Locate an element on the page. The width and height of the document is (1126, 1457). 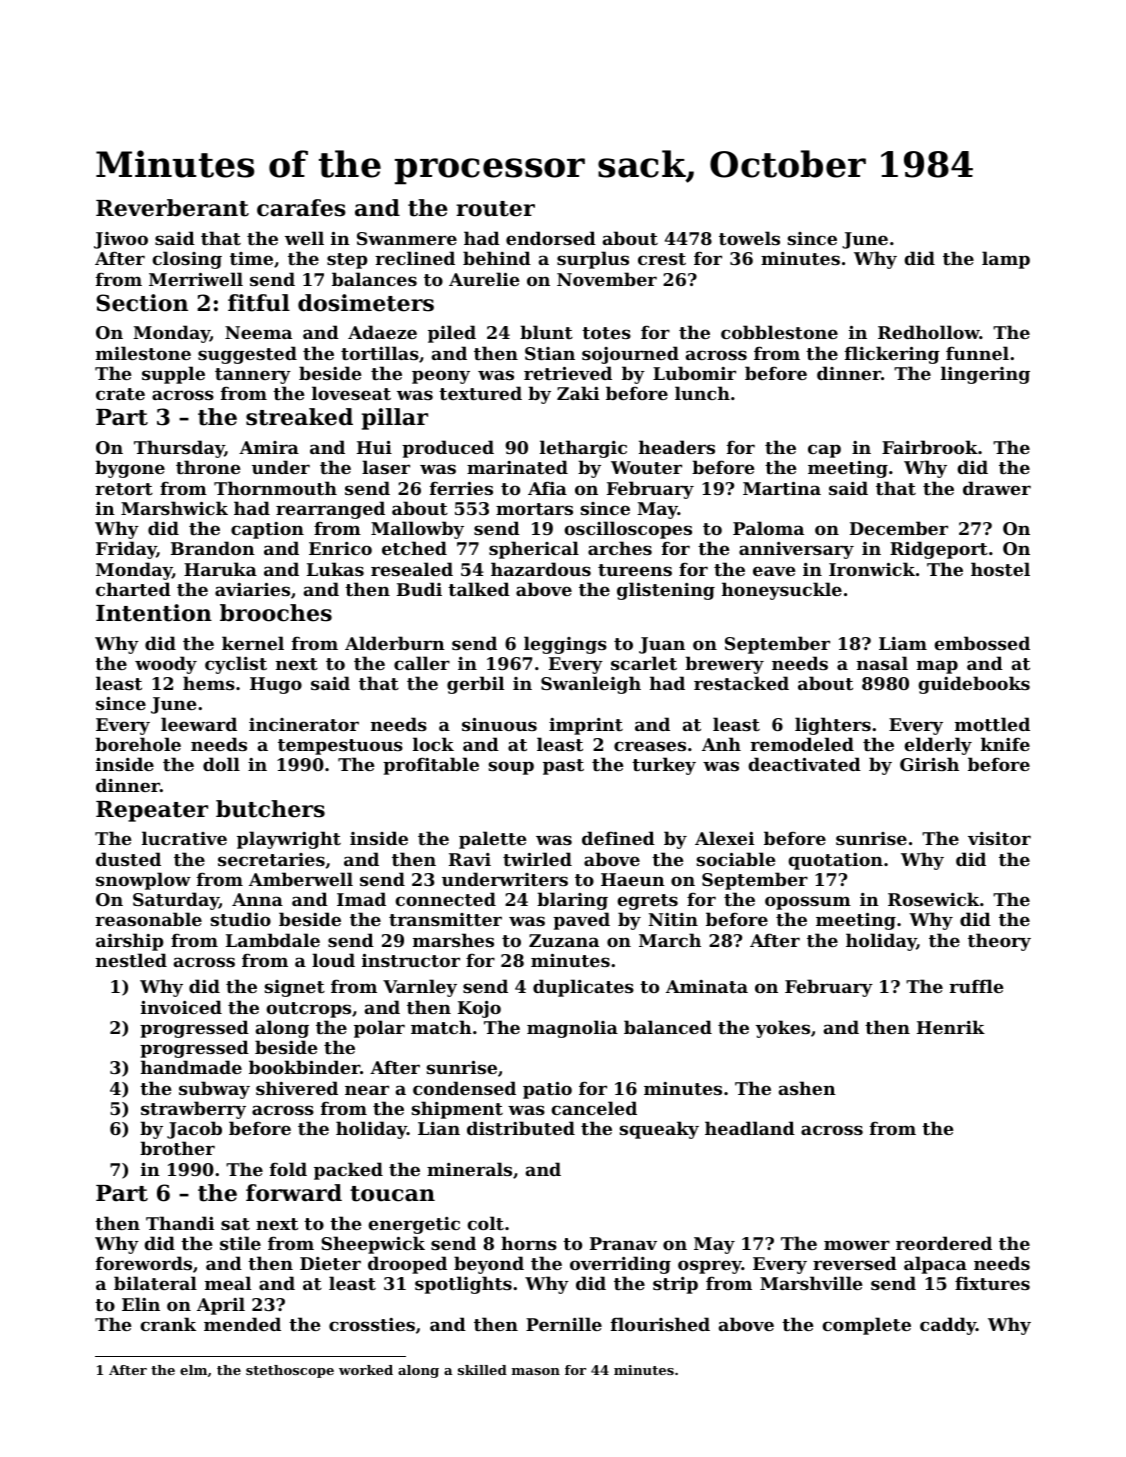
mason is located at coordinates (536, 1371).
